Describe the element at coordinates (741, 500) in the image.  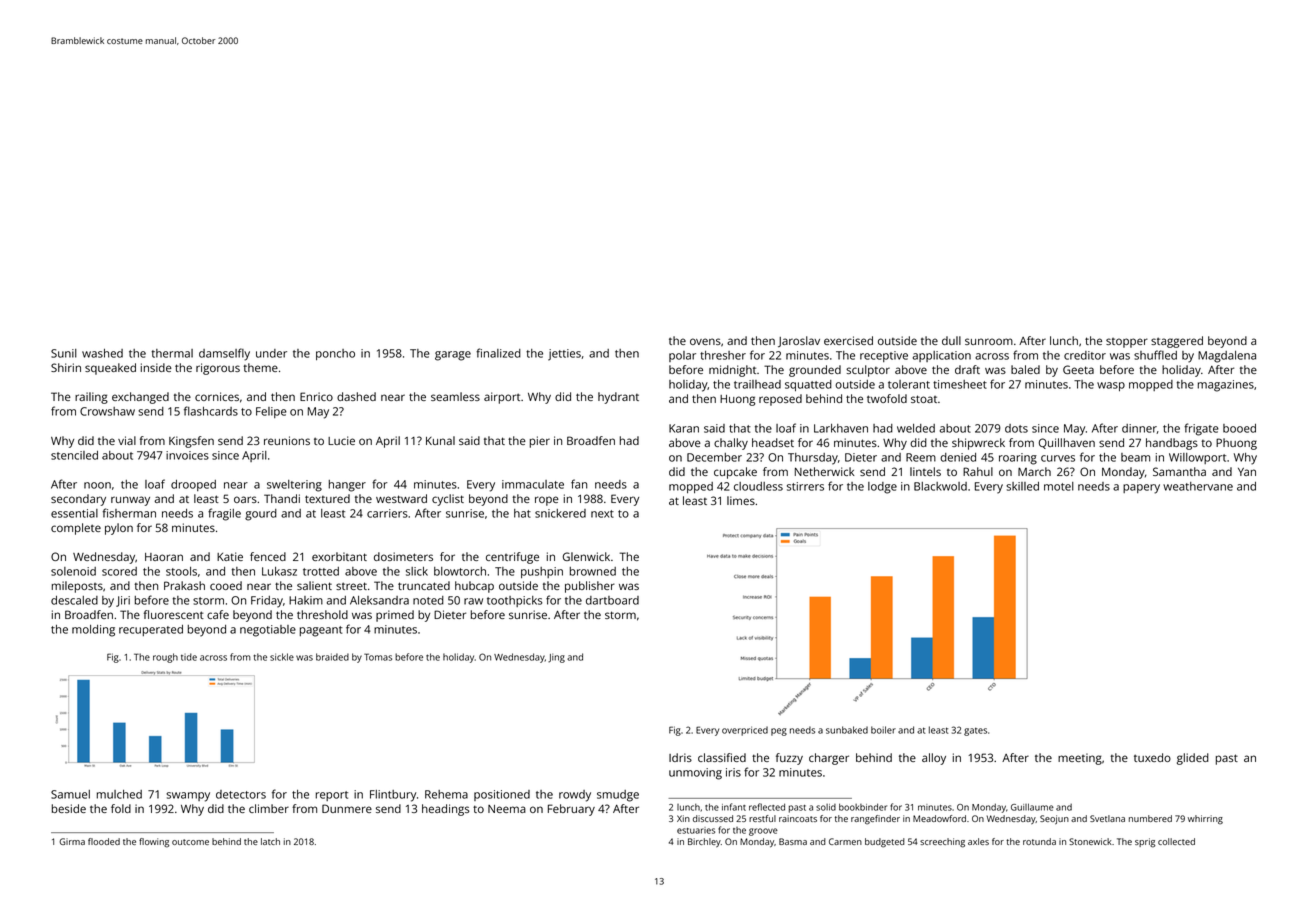
I see `limes` at that location.
